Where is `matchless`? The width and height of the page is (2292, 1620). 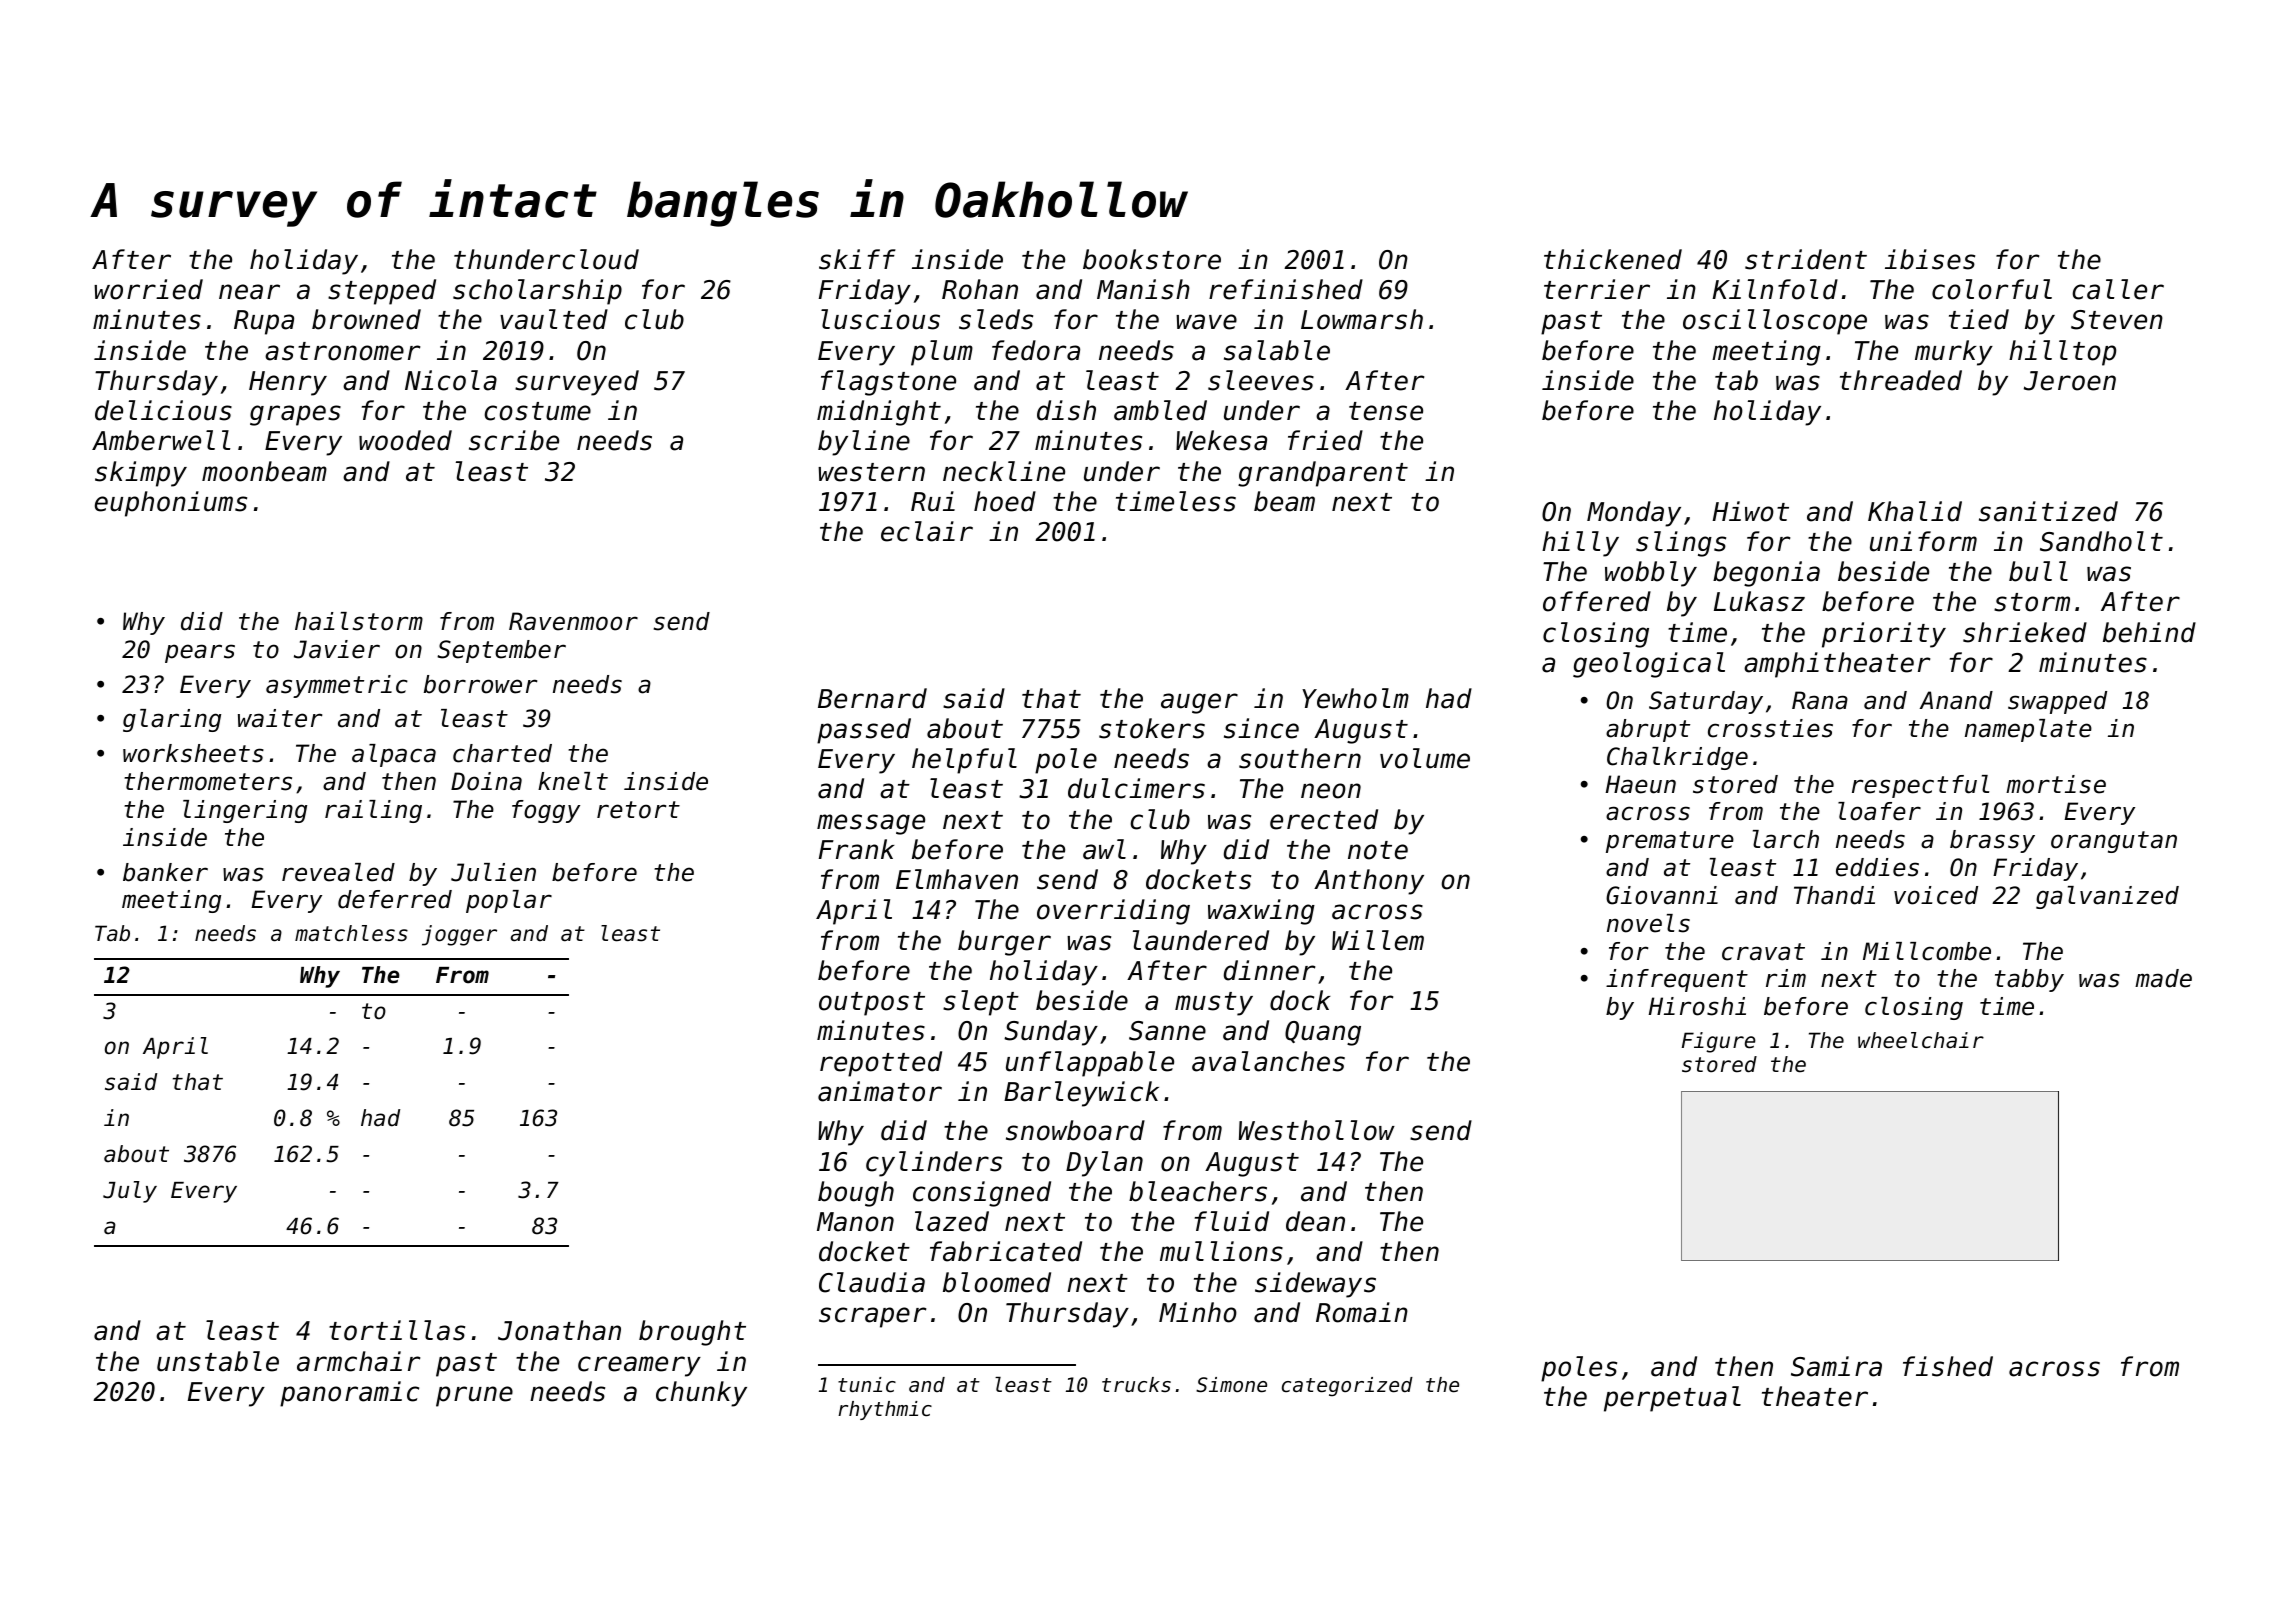
matchless is located at coordinates (351, 933).
